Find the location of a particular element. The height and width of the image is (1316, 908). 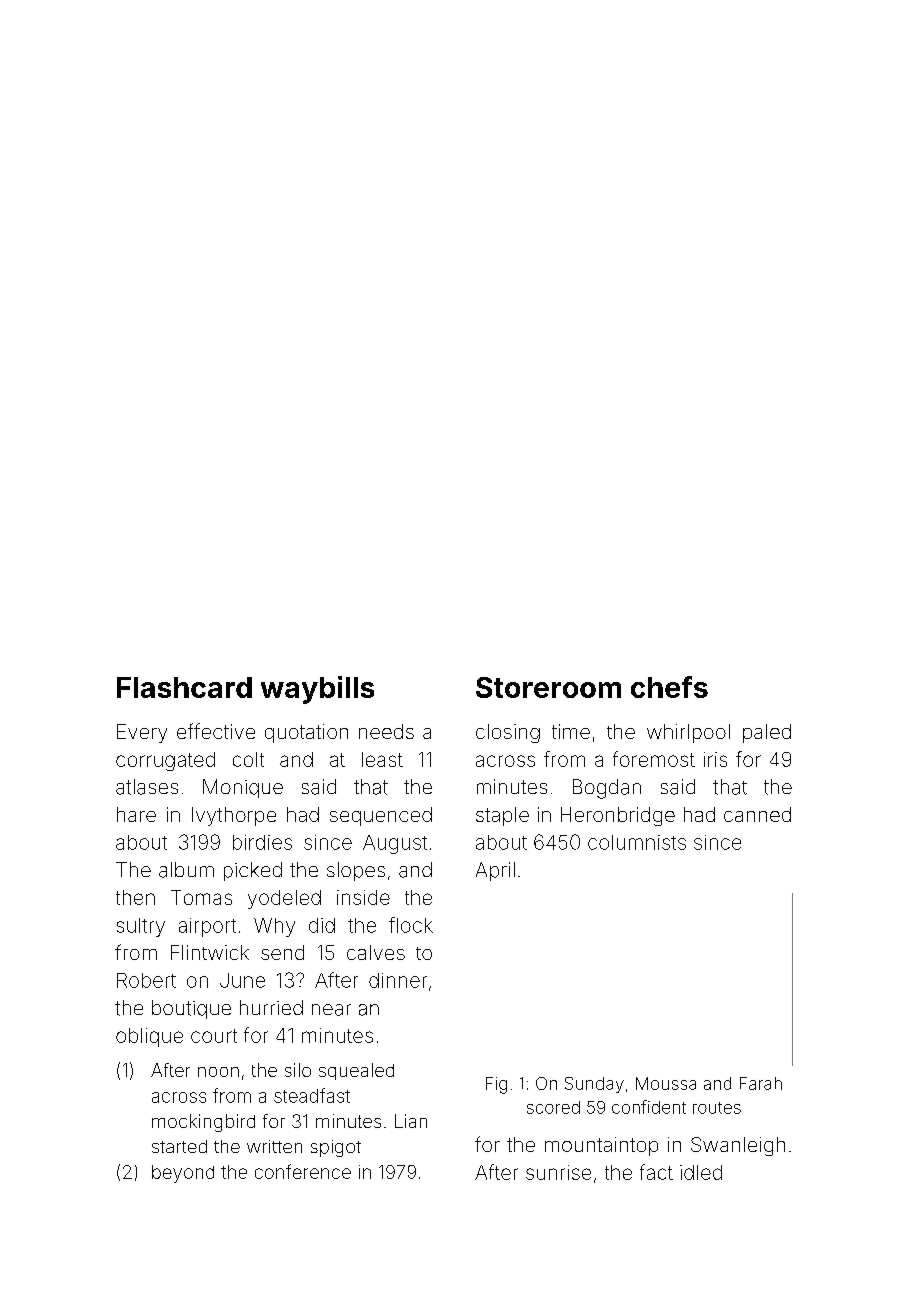

album is located at coordinates (186, 870).
